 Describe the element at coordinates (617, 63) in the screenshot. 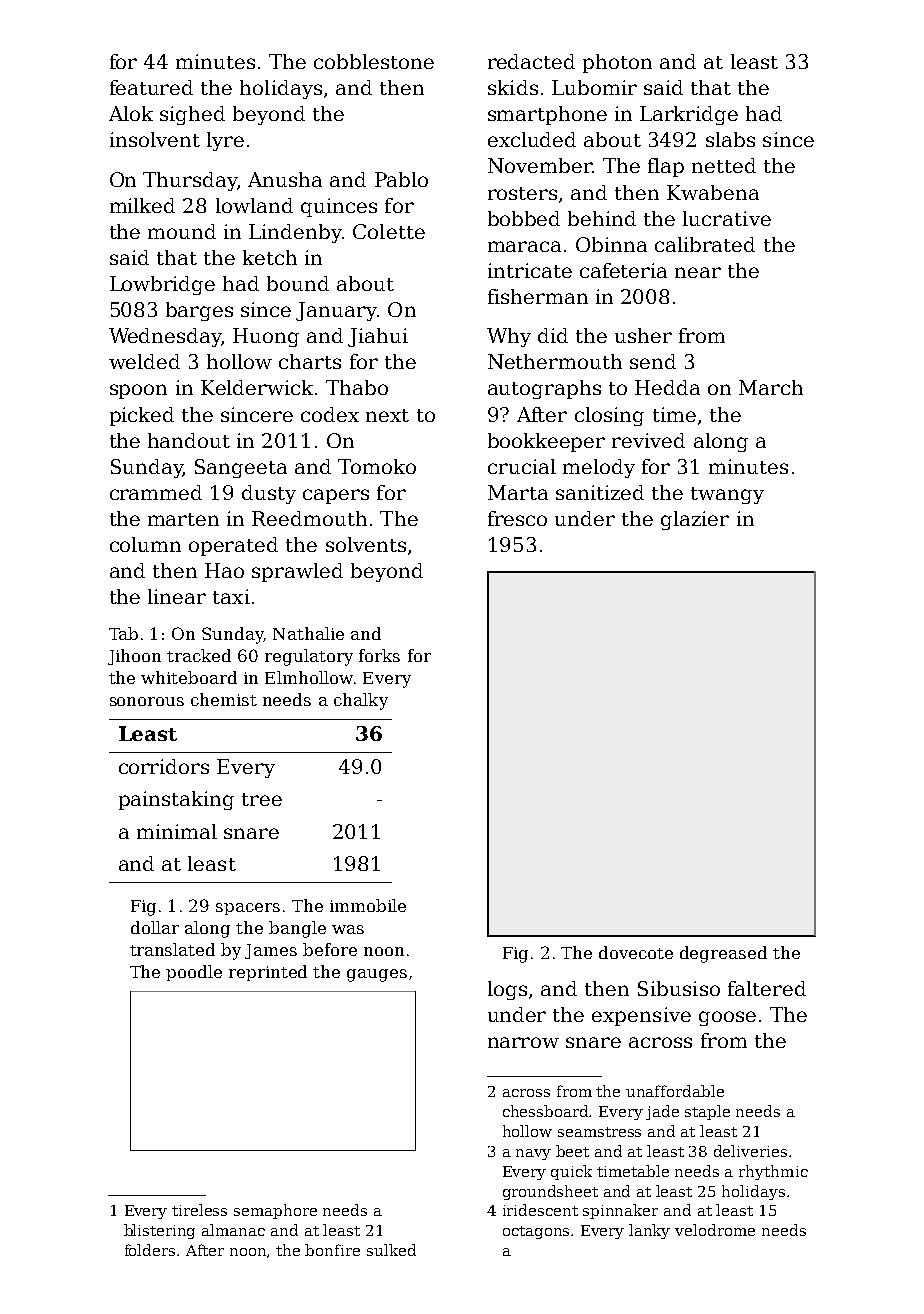

I see `photon` at that location.
